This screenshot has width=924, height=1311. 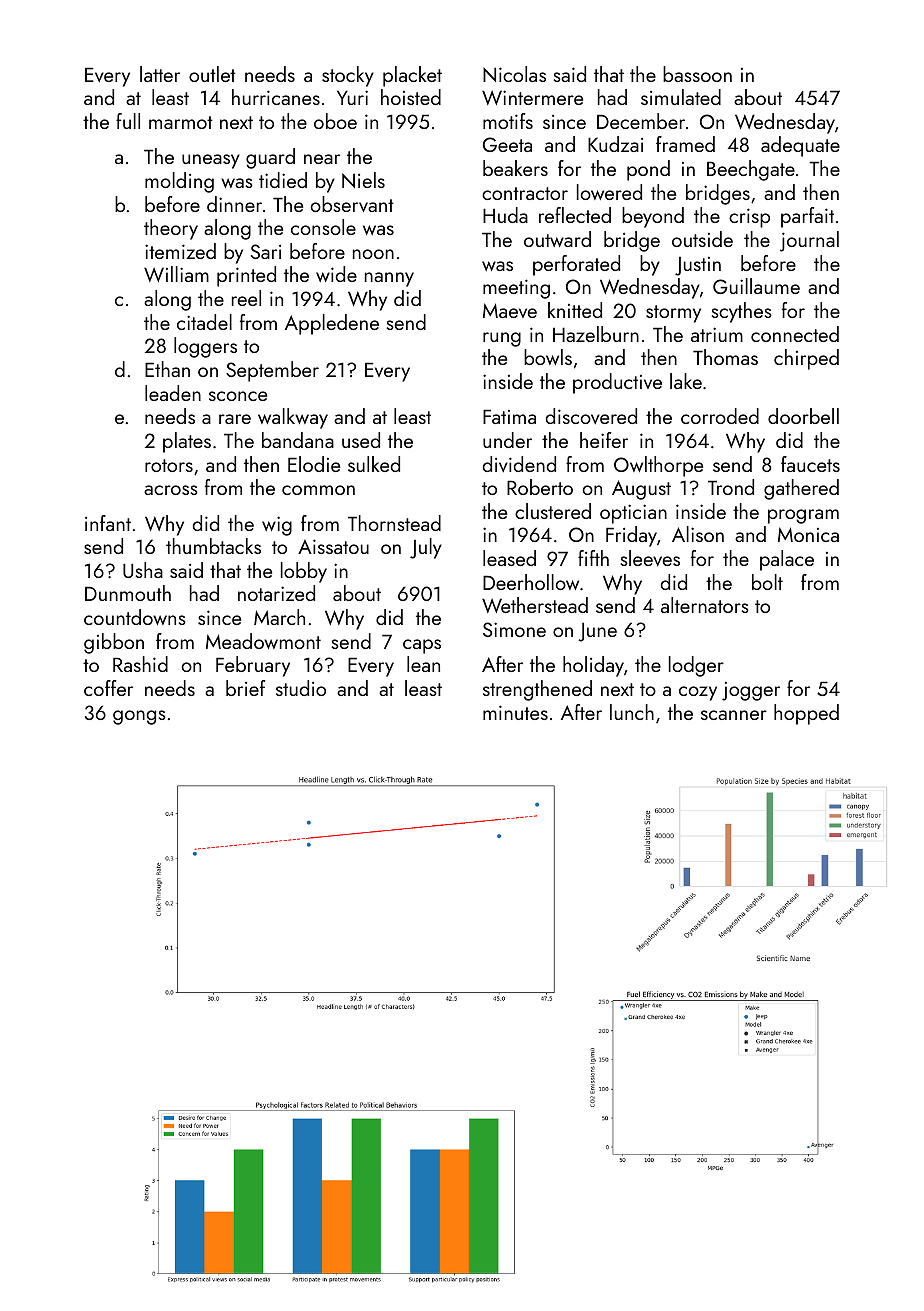 What do you see at coordinates (525, 193) in the screenshot?
I see `contractor` at bounding box center [525, 193].
